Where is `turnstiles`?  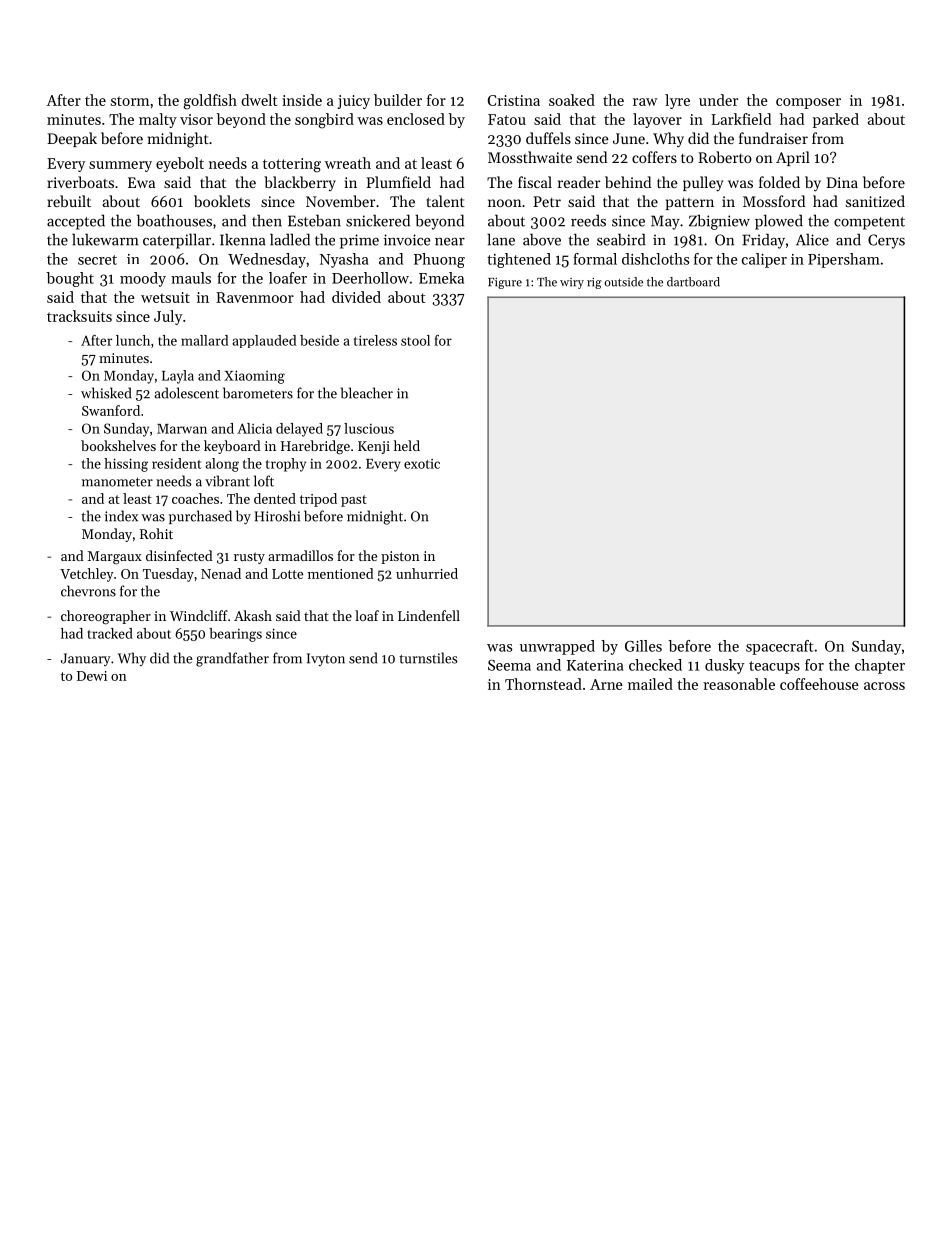
turnstiles is located at coordinates (428, 658).
